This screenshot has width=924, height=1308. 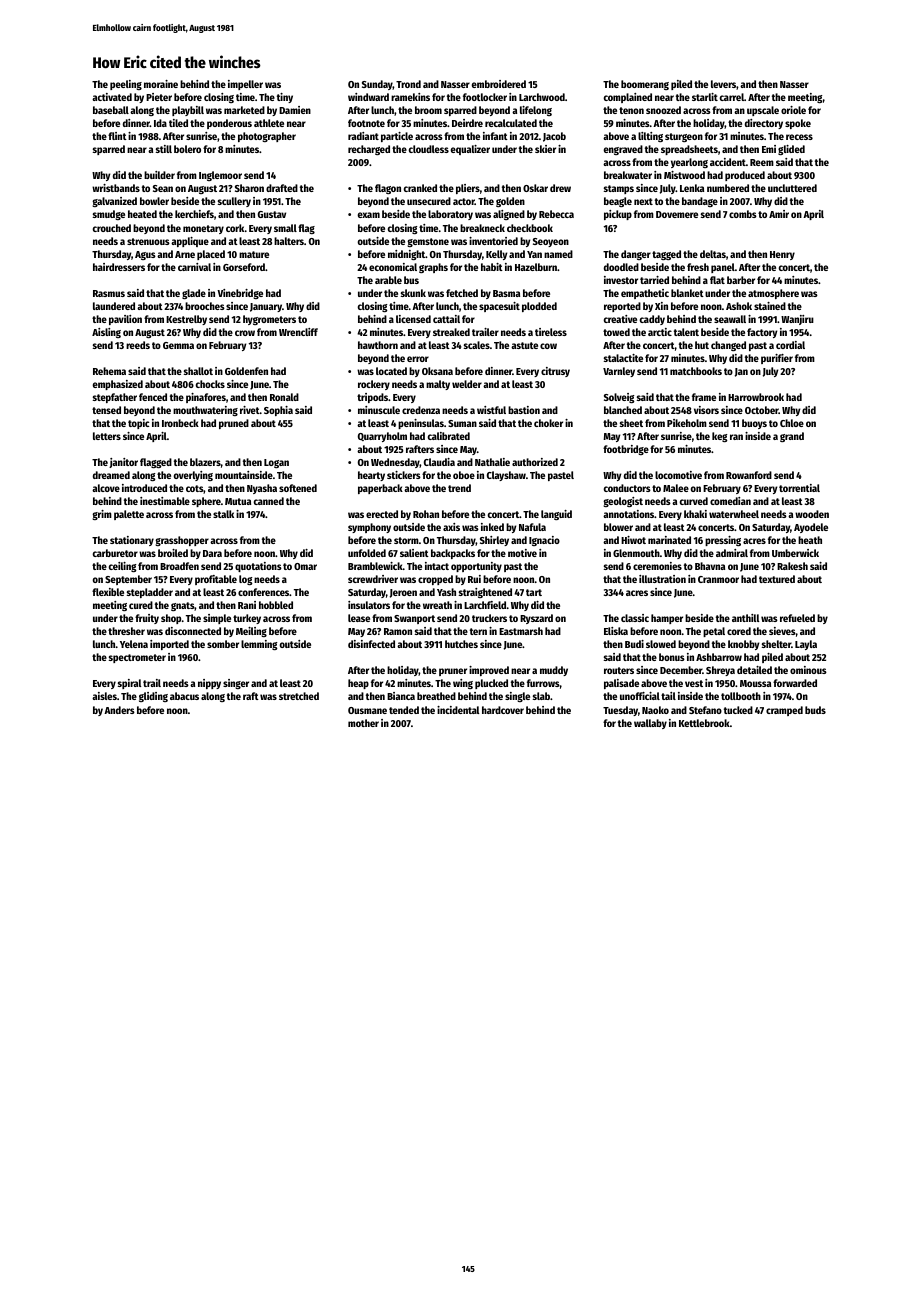 What do you see at coordinates (499, 84) in the screenshot?
I see `embroidered` at bounding box center [499, 84].
